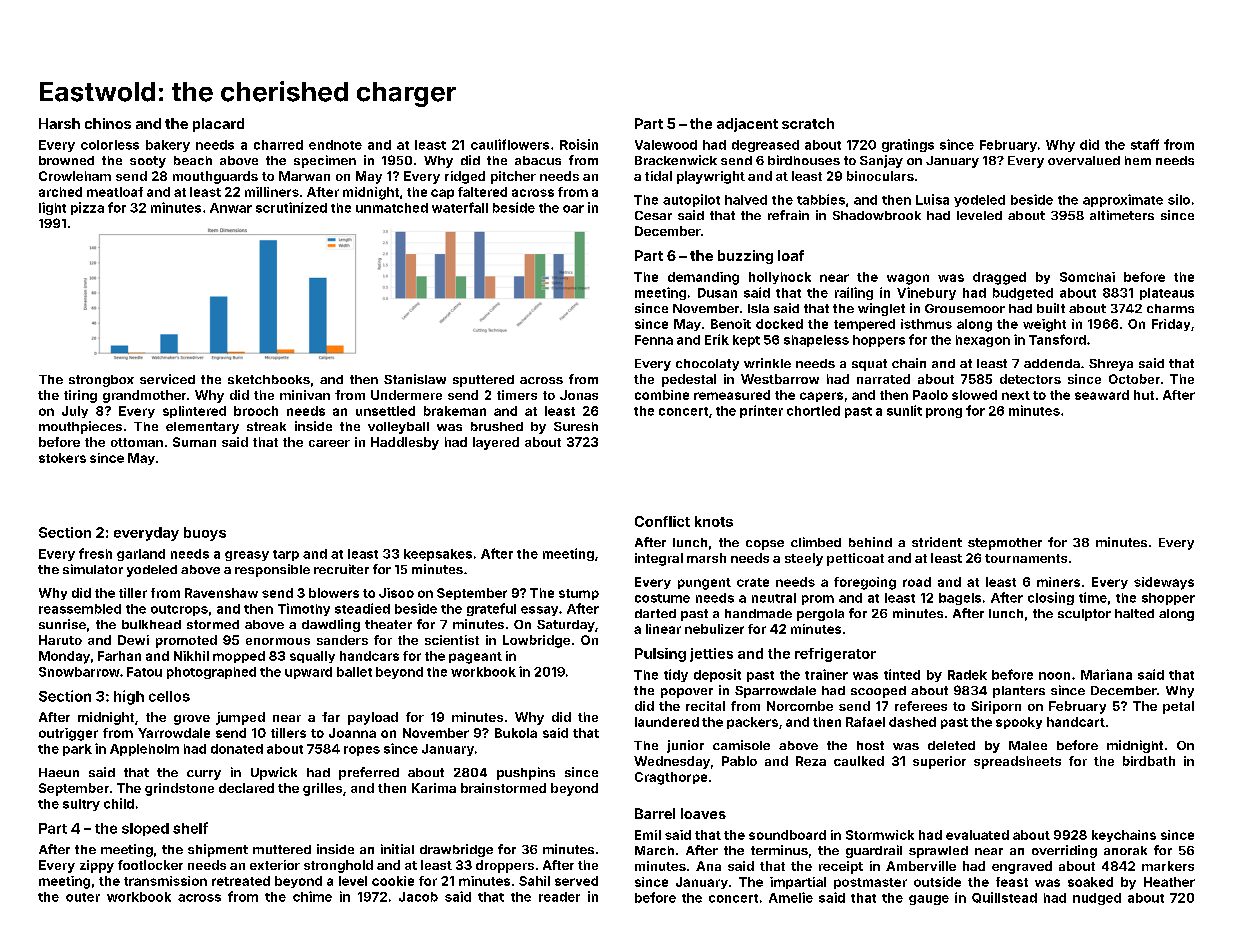  I want to click on Undermere, so click(406, 395).
